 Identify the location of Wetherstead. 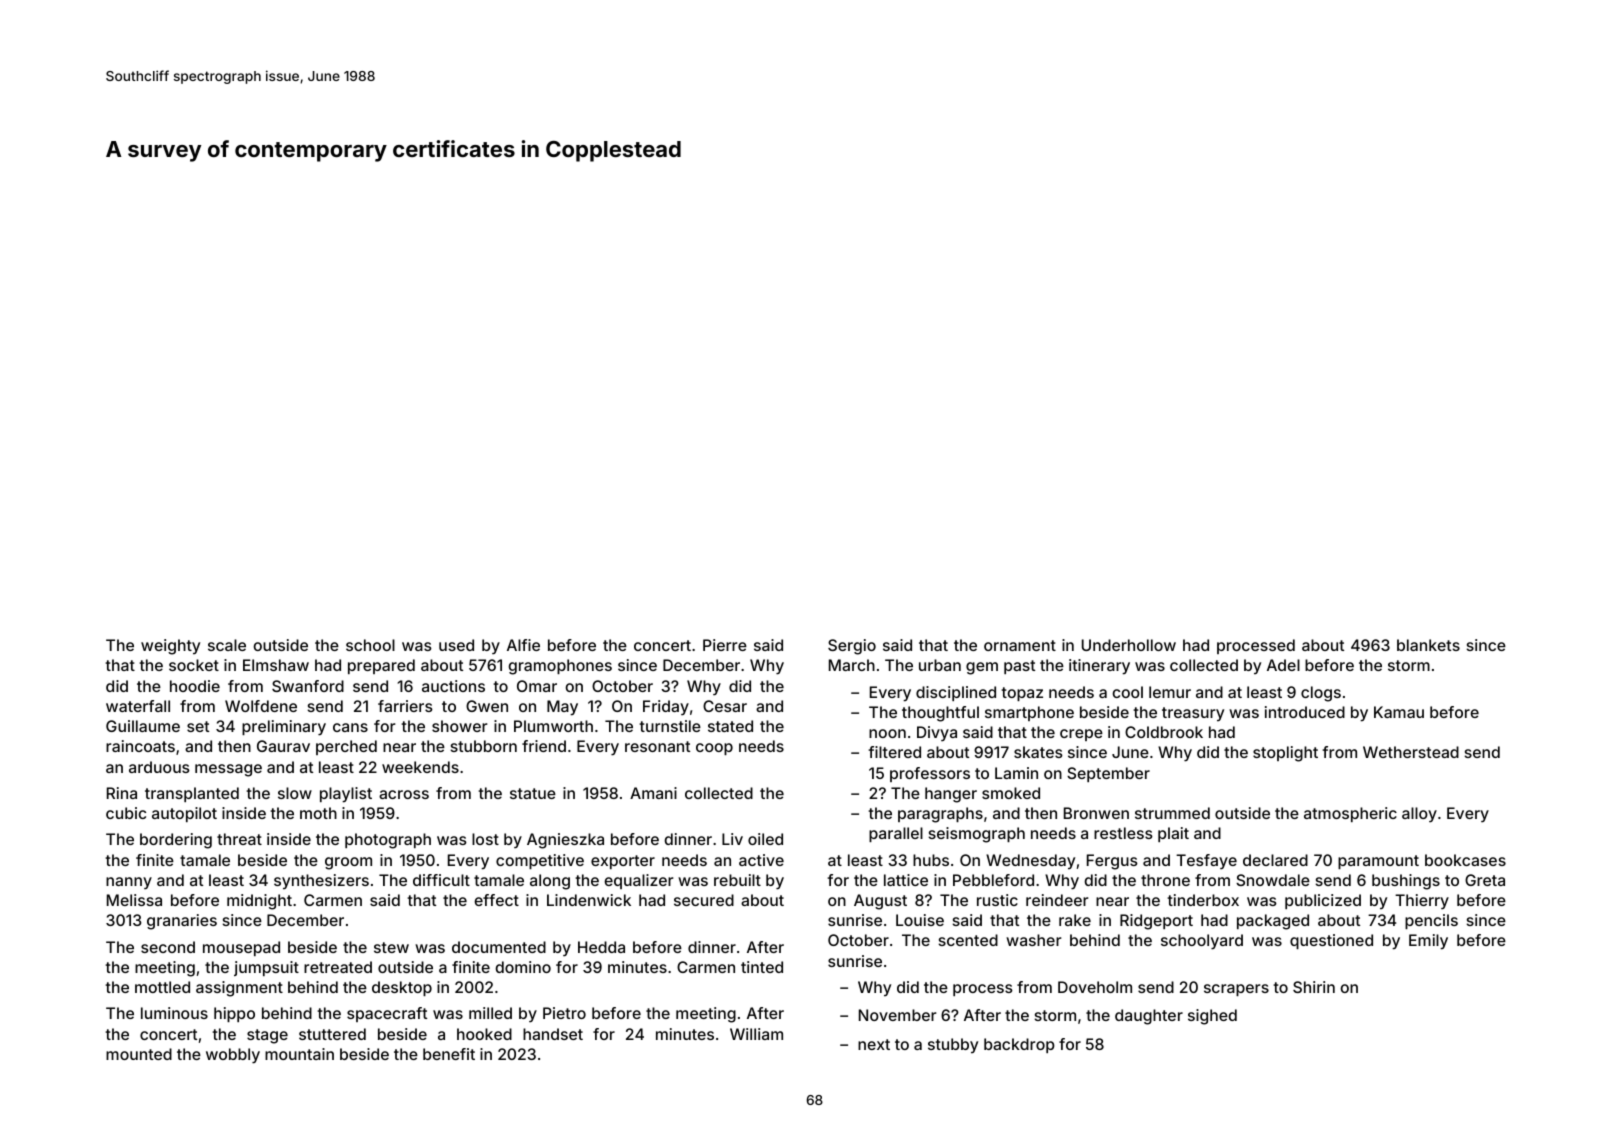
(1411, 752).
